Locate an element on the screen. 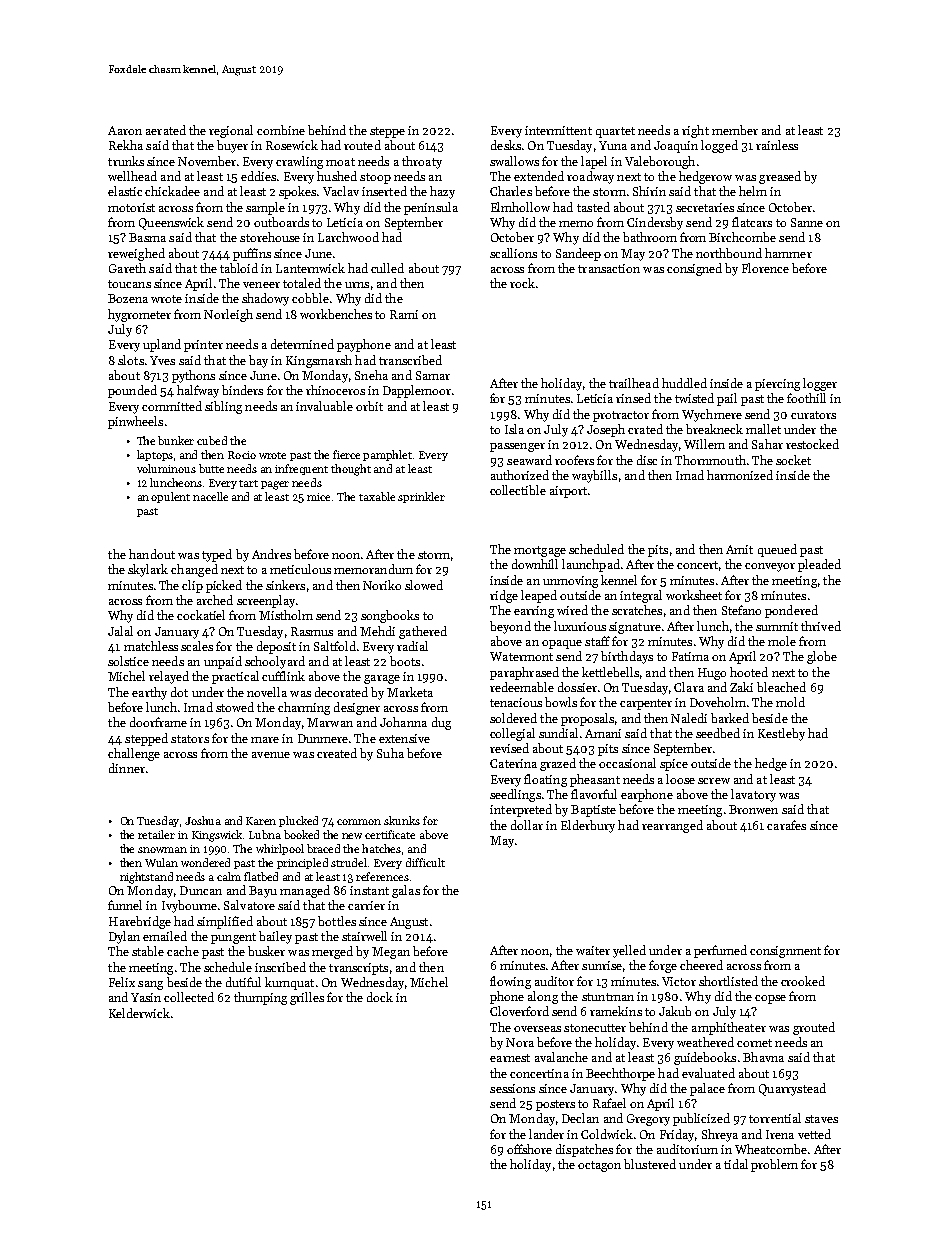 The width and height of the screenshot is (952, 1233). member is located at coordinates (735, 130).
